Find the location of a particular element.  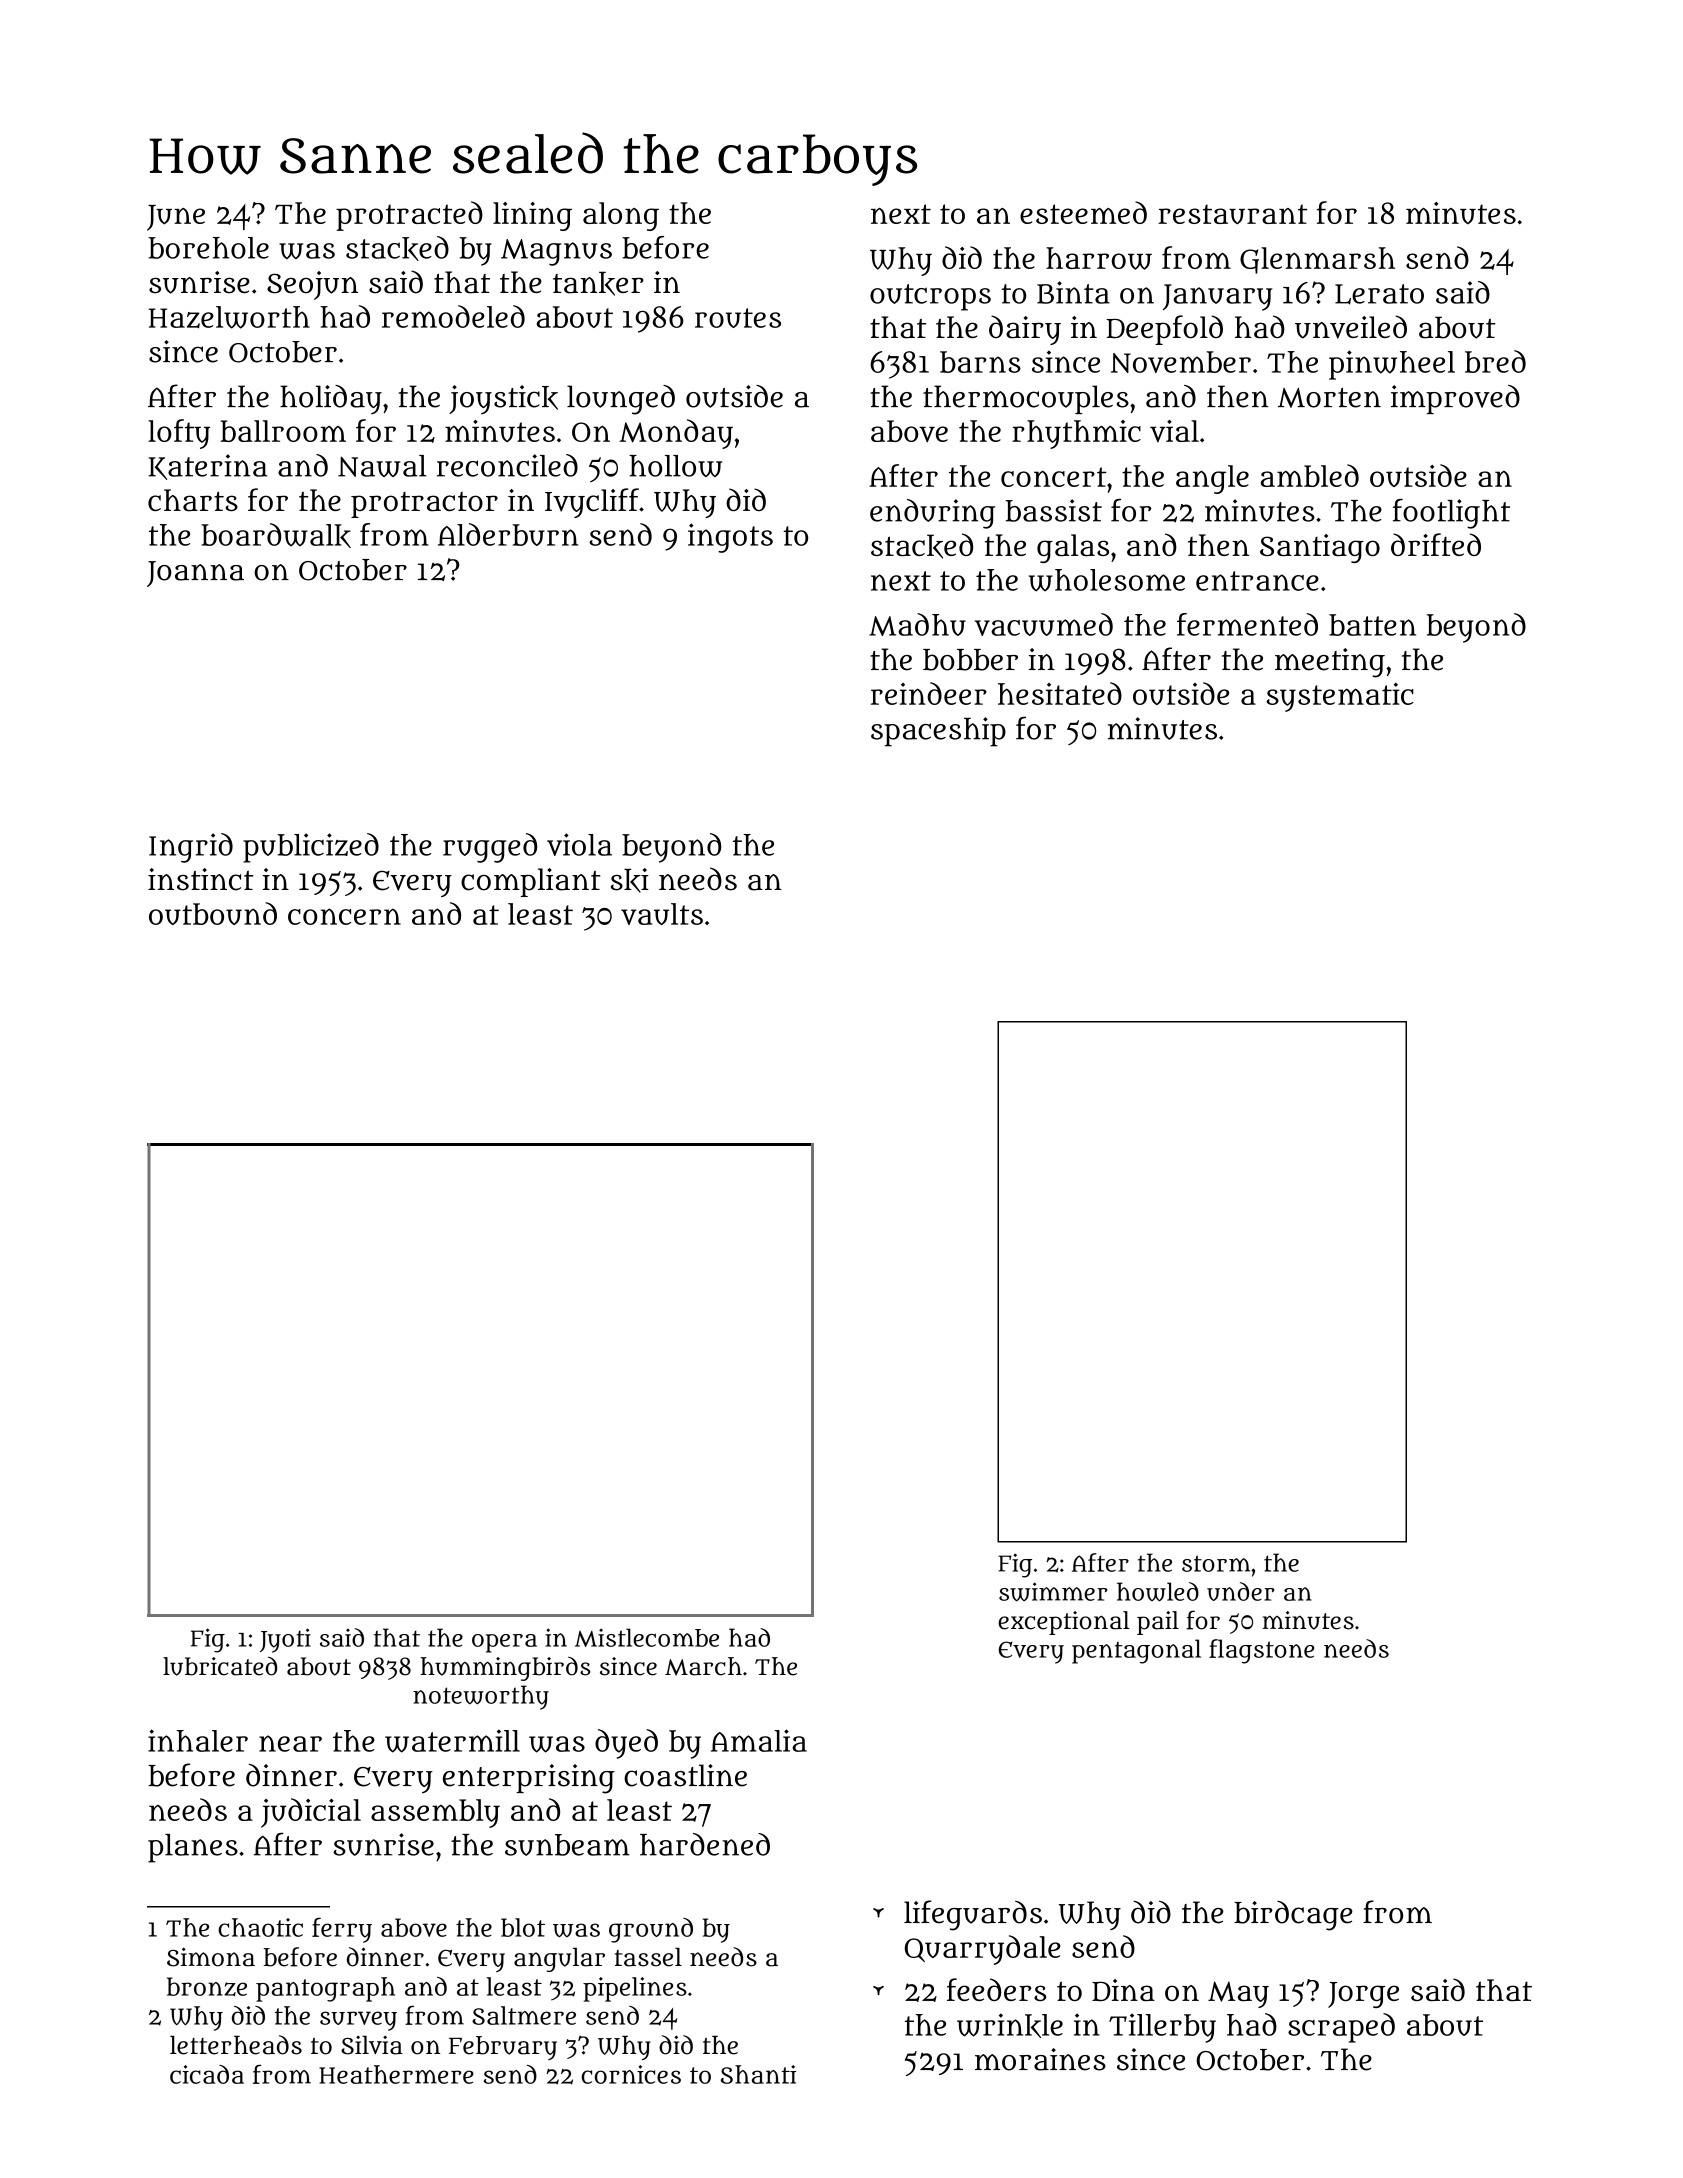

drifted is located at coordinates (1436, 544).
